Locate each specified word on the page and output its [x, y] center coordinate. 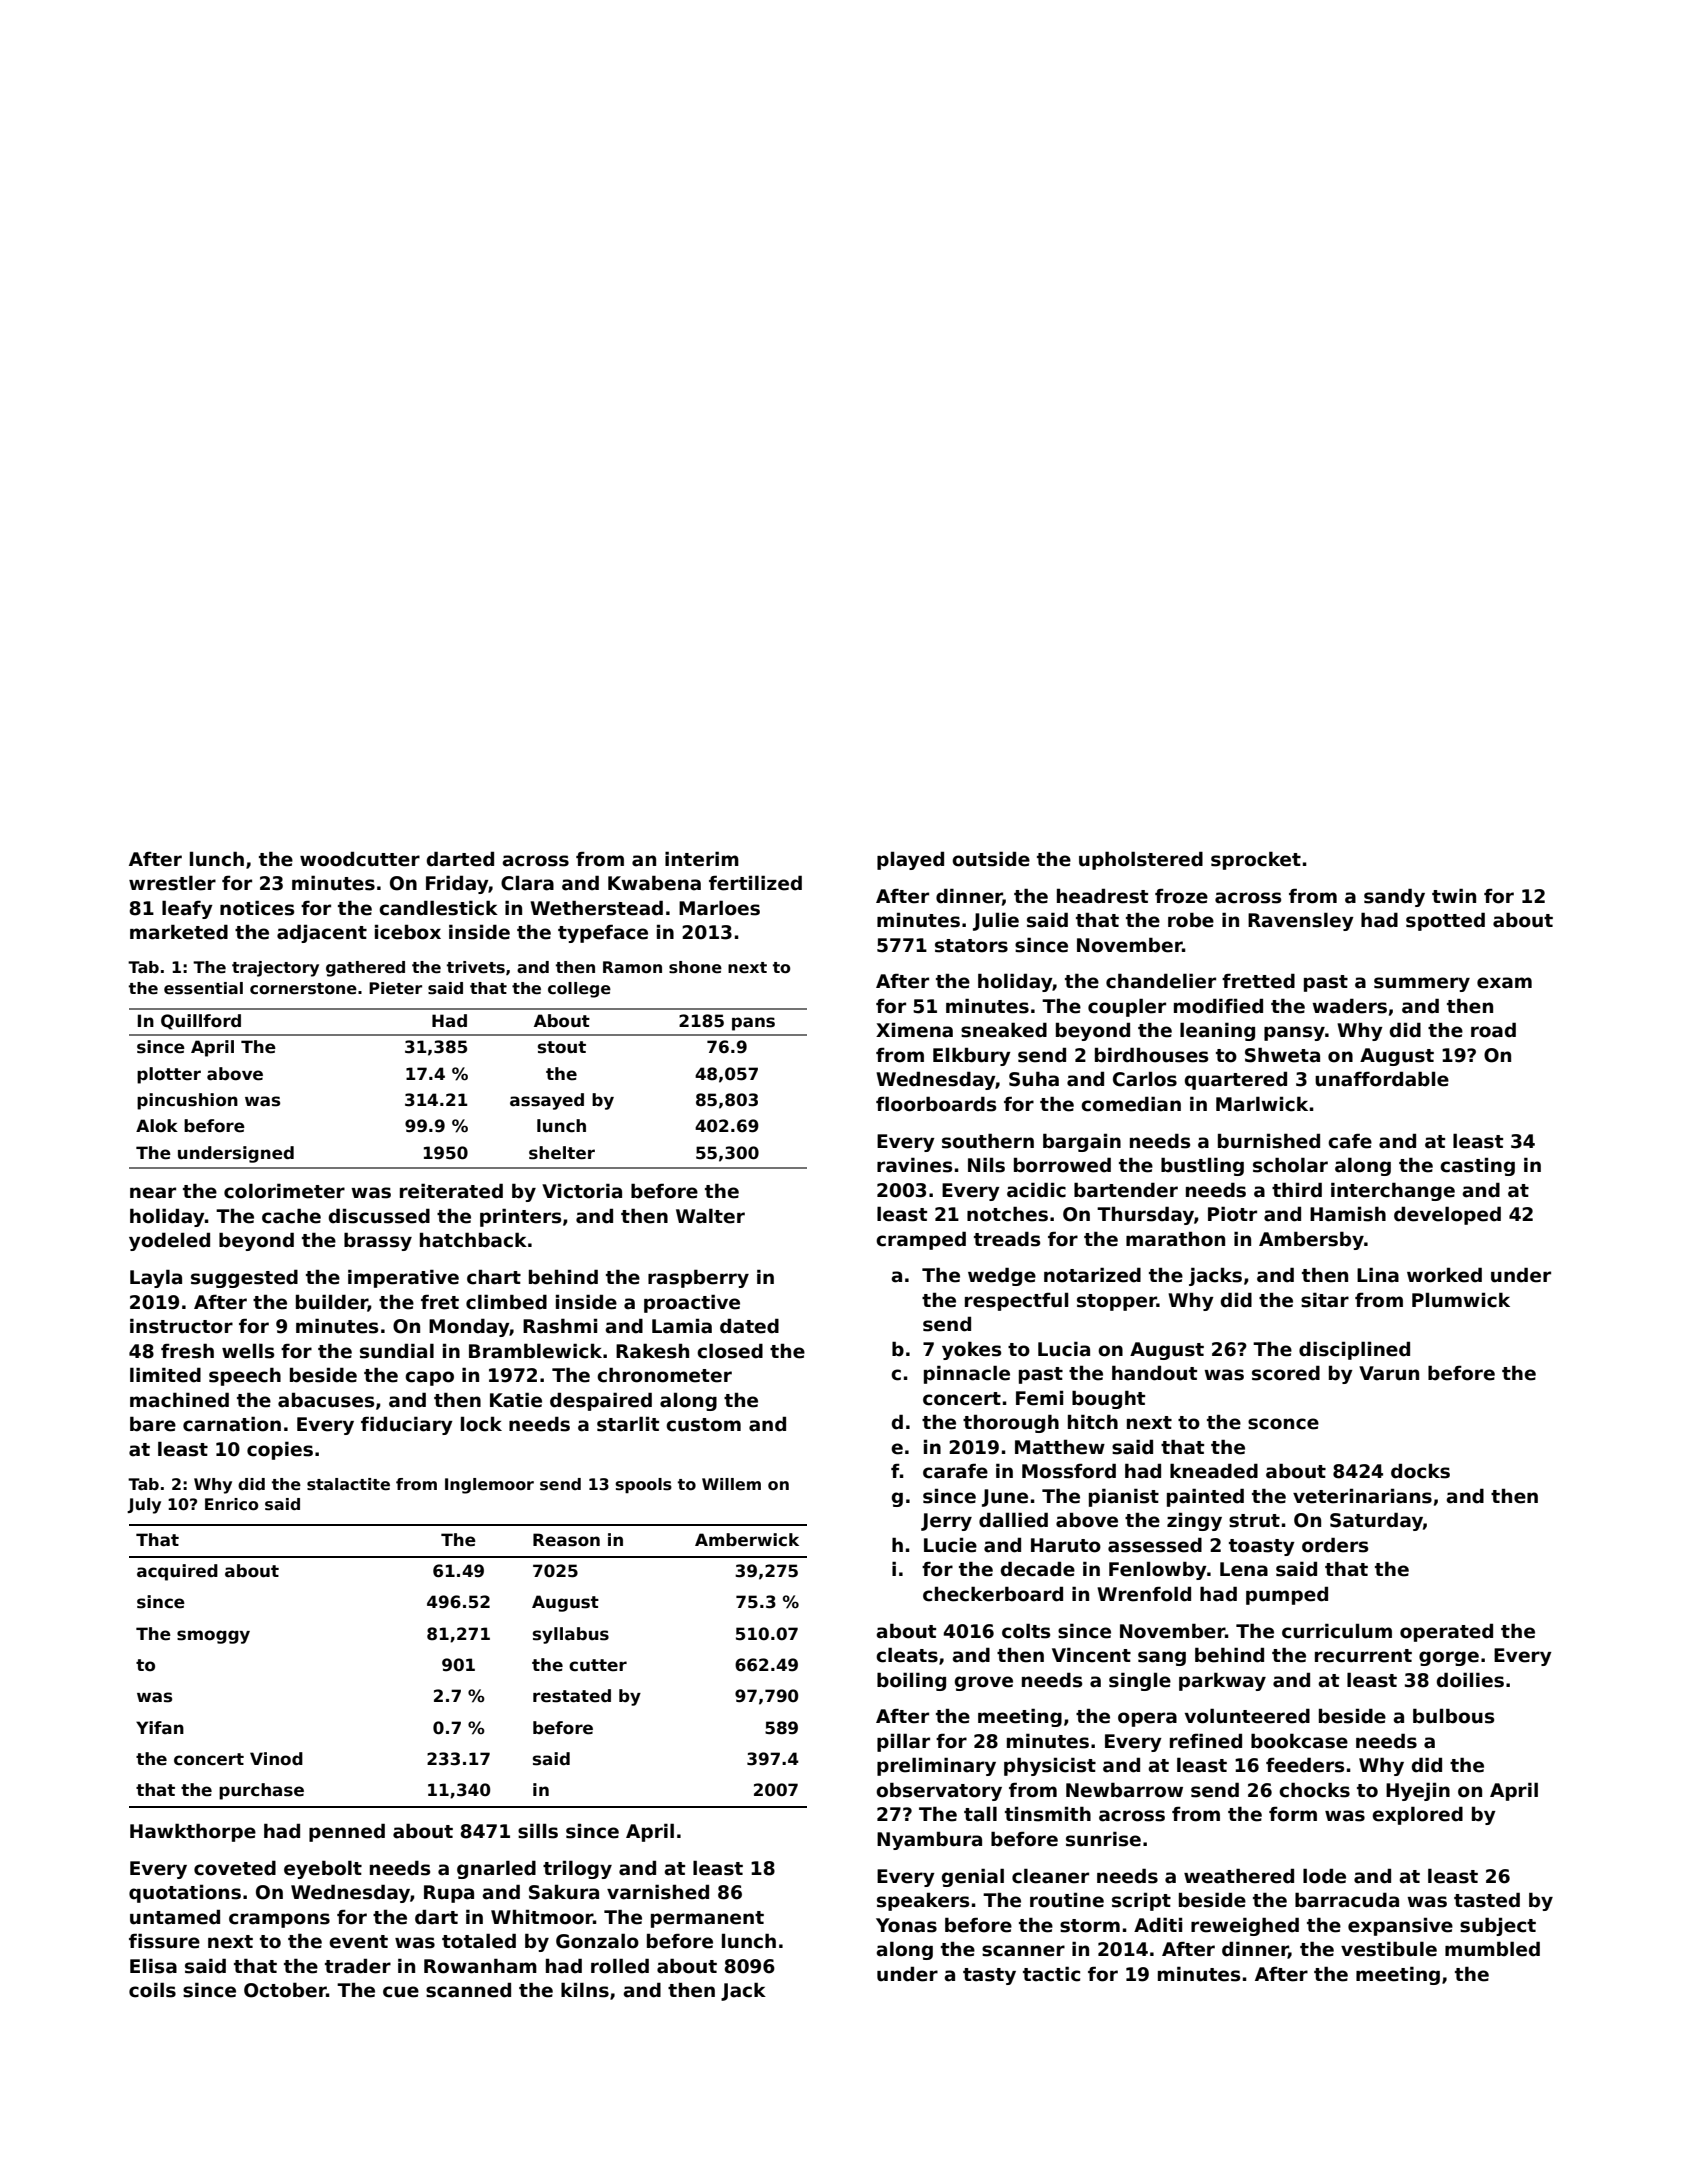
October [285, 1990]
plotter [169, 1075]
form [1293, 1814]
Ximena [914, 1030]
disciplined [1354, 1350]
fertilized [755, 883]
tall [980, 1814]
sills [538, 1831]
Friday [457, 884]
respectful [1016, 1301]
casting [1477, 1166]
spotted [1445, 921]
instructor [181, 1326]
